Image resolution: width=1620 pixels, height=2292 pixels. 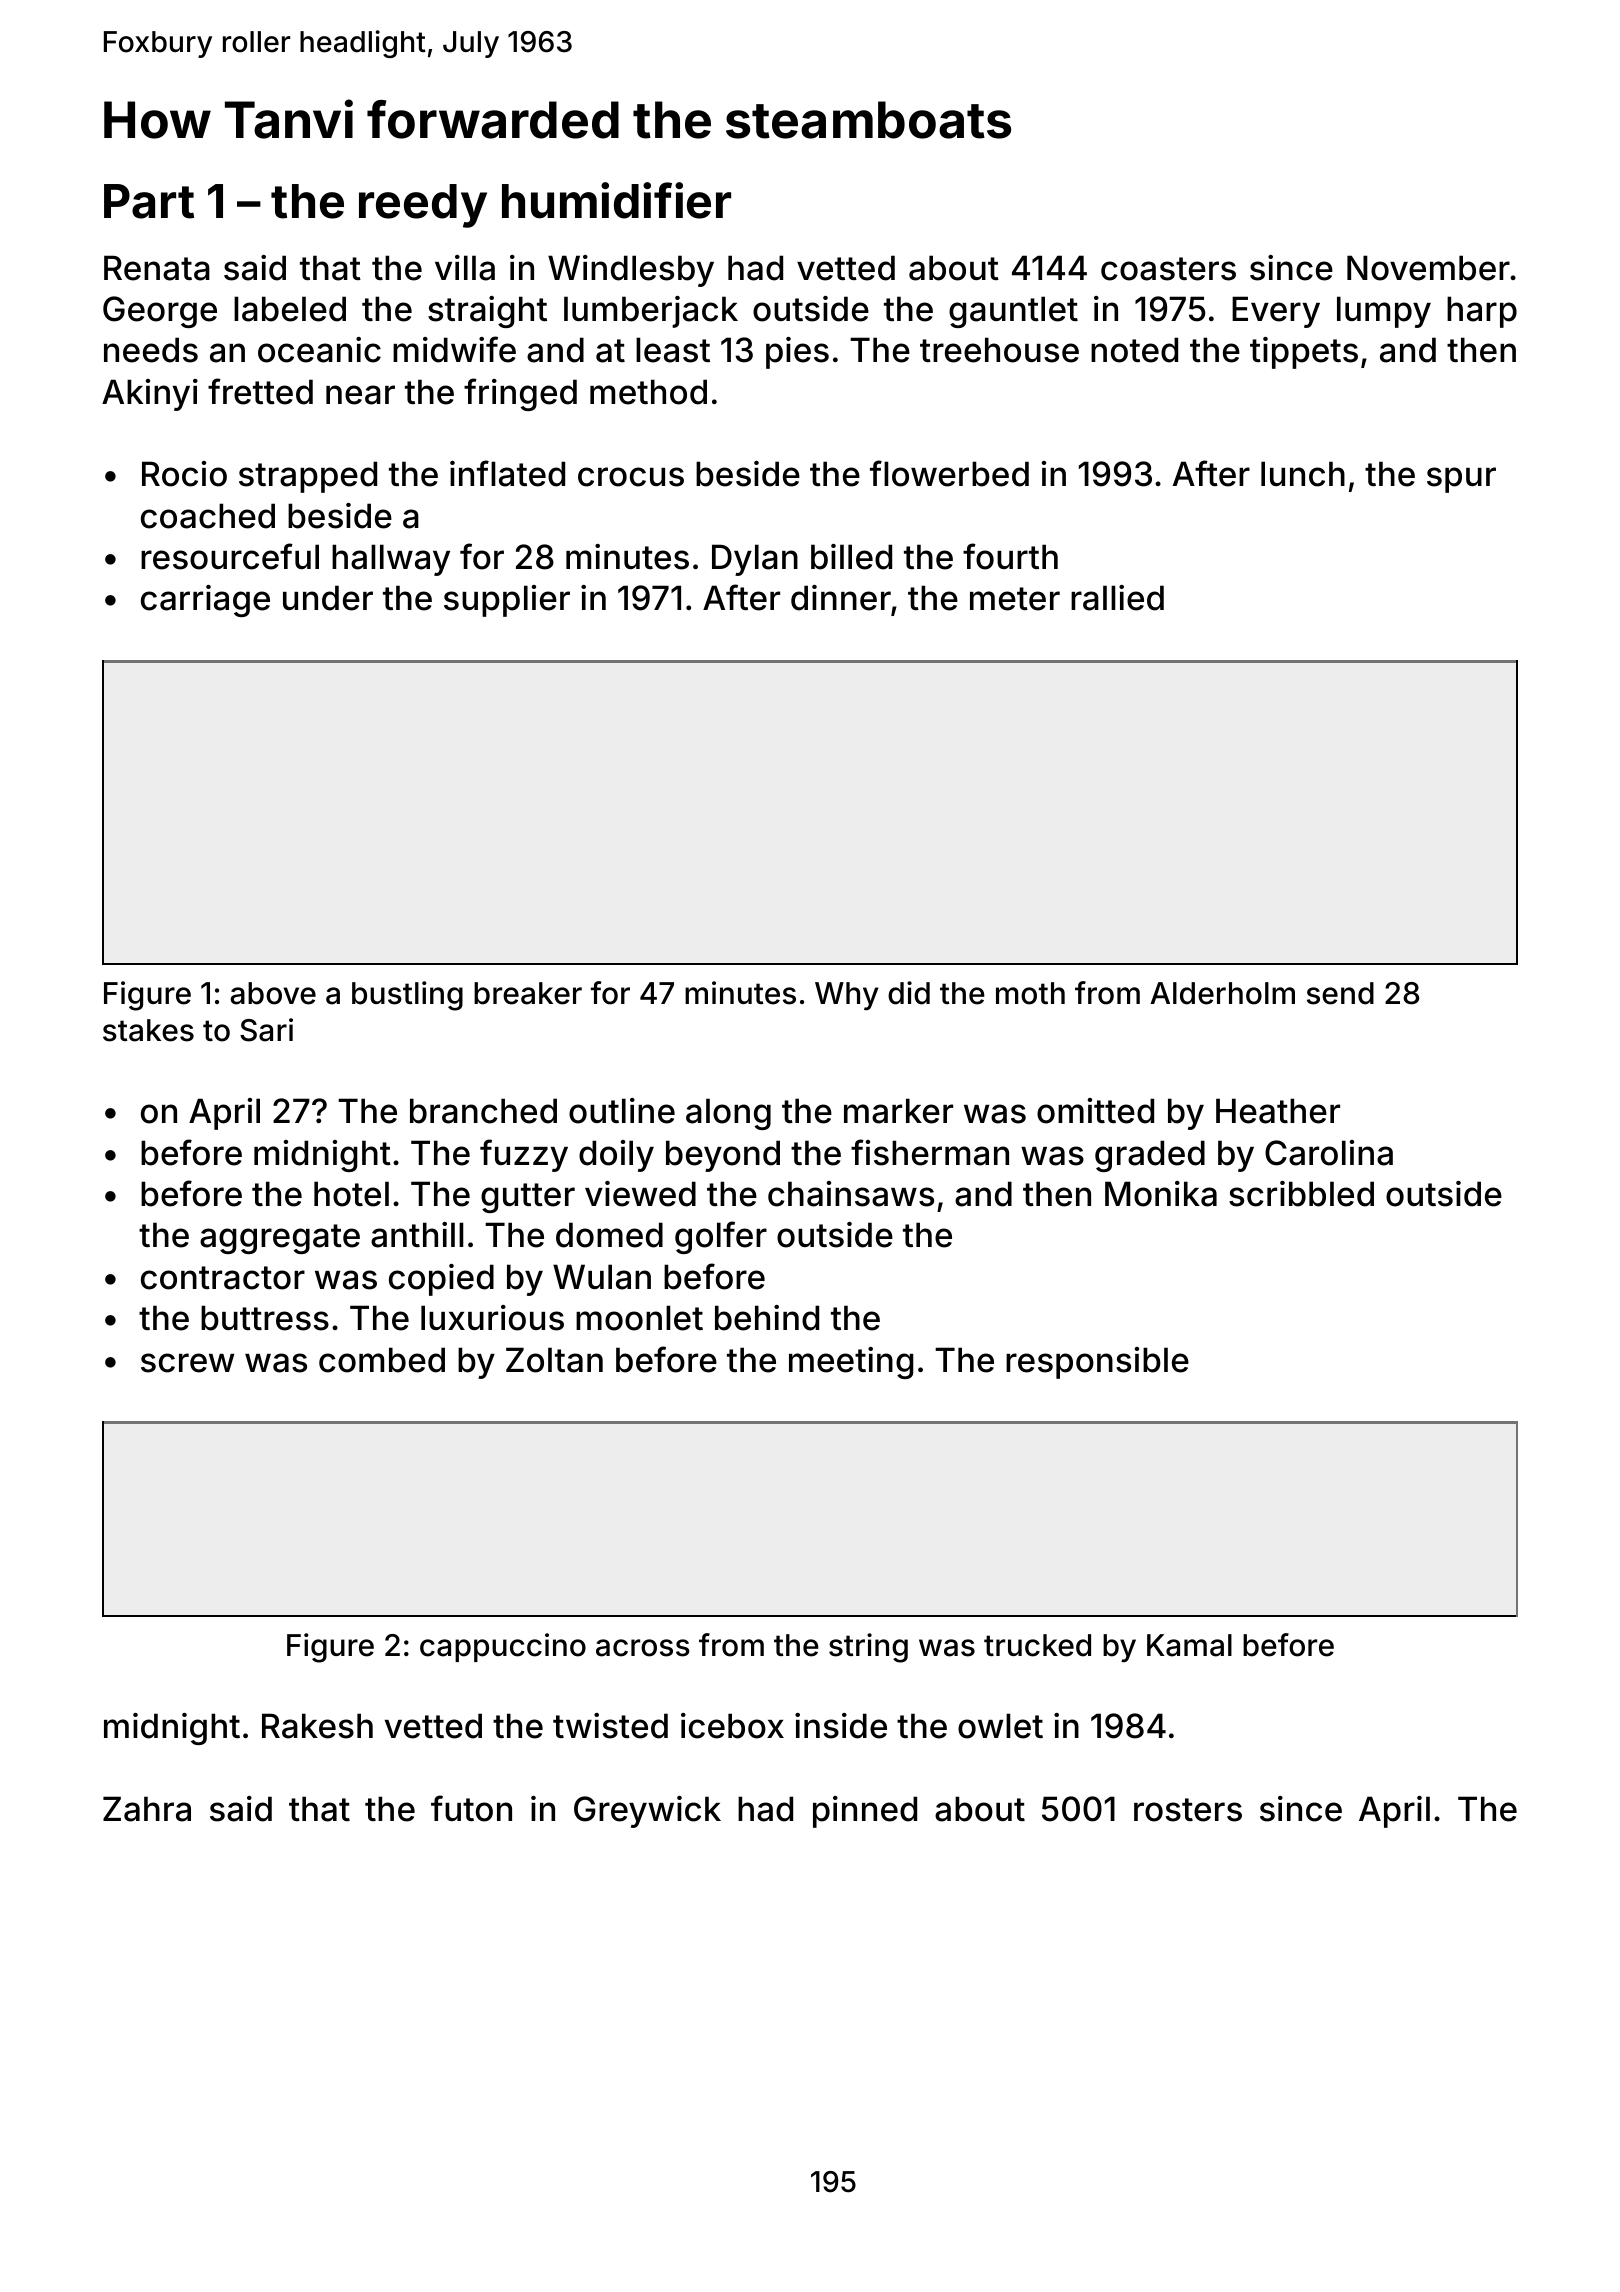 What do you see at coordinates (1461, 480) in the document?
I see `spur` at bounding box center [1461, 480].
